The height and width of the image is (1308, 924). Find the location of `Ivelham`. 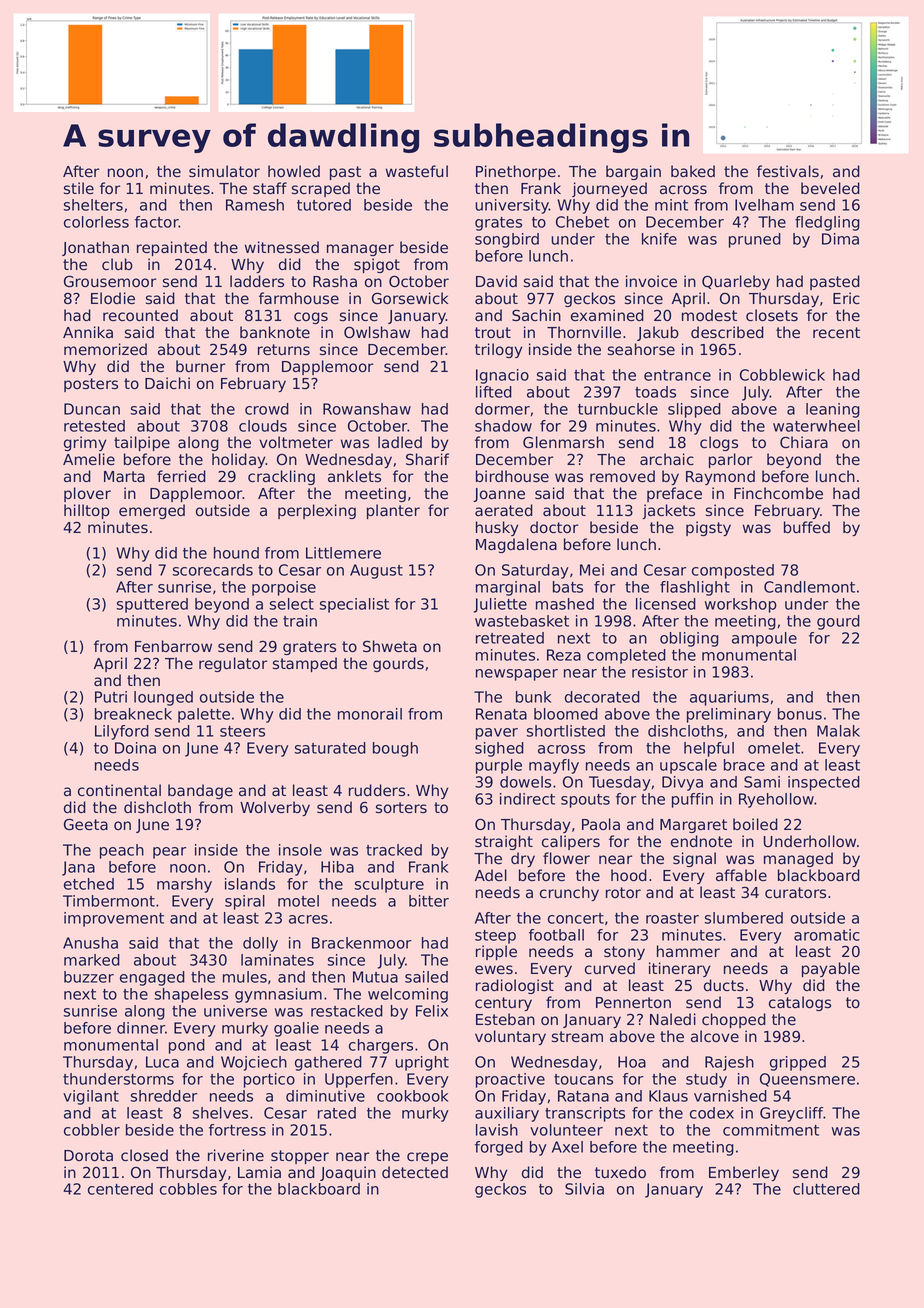

Ivelham is located at coordinates (764, 205).
